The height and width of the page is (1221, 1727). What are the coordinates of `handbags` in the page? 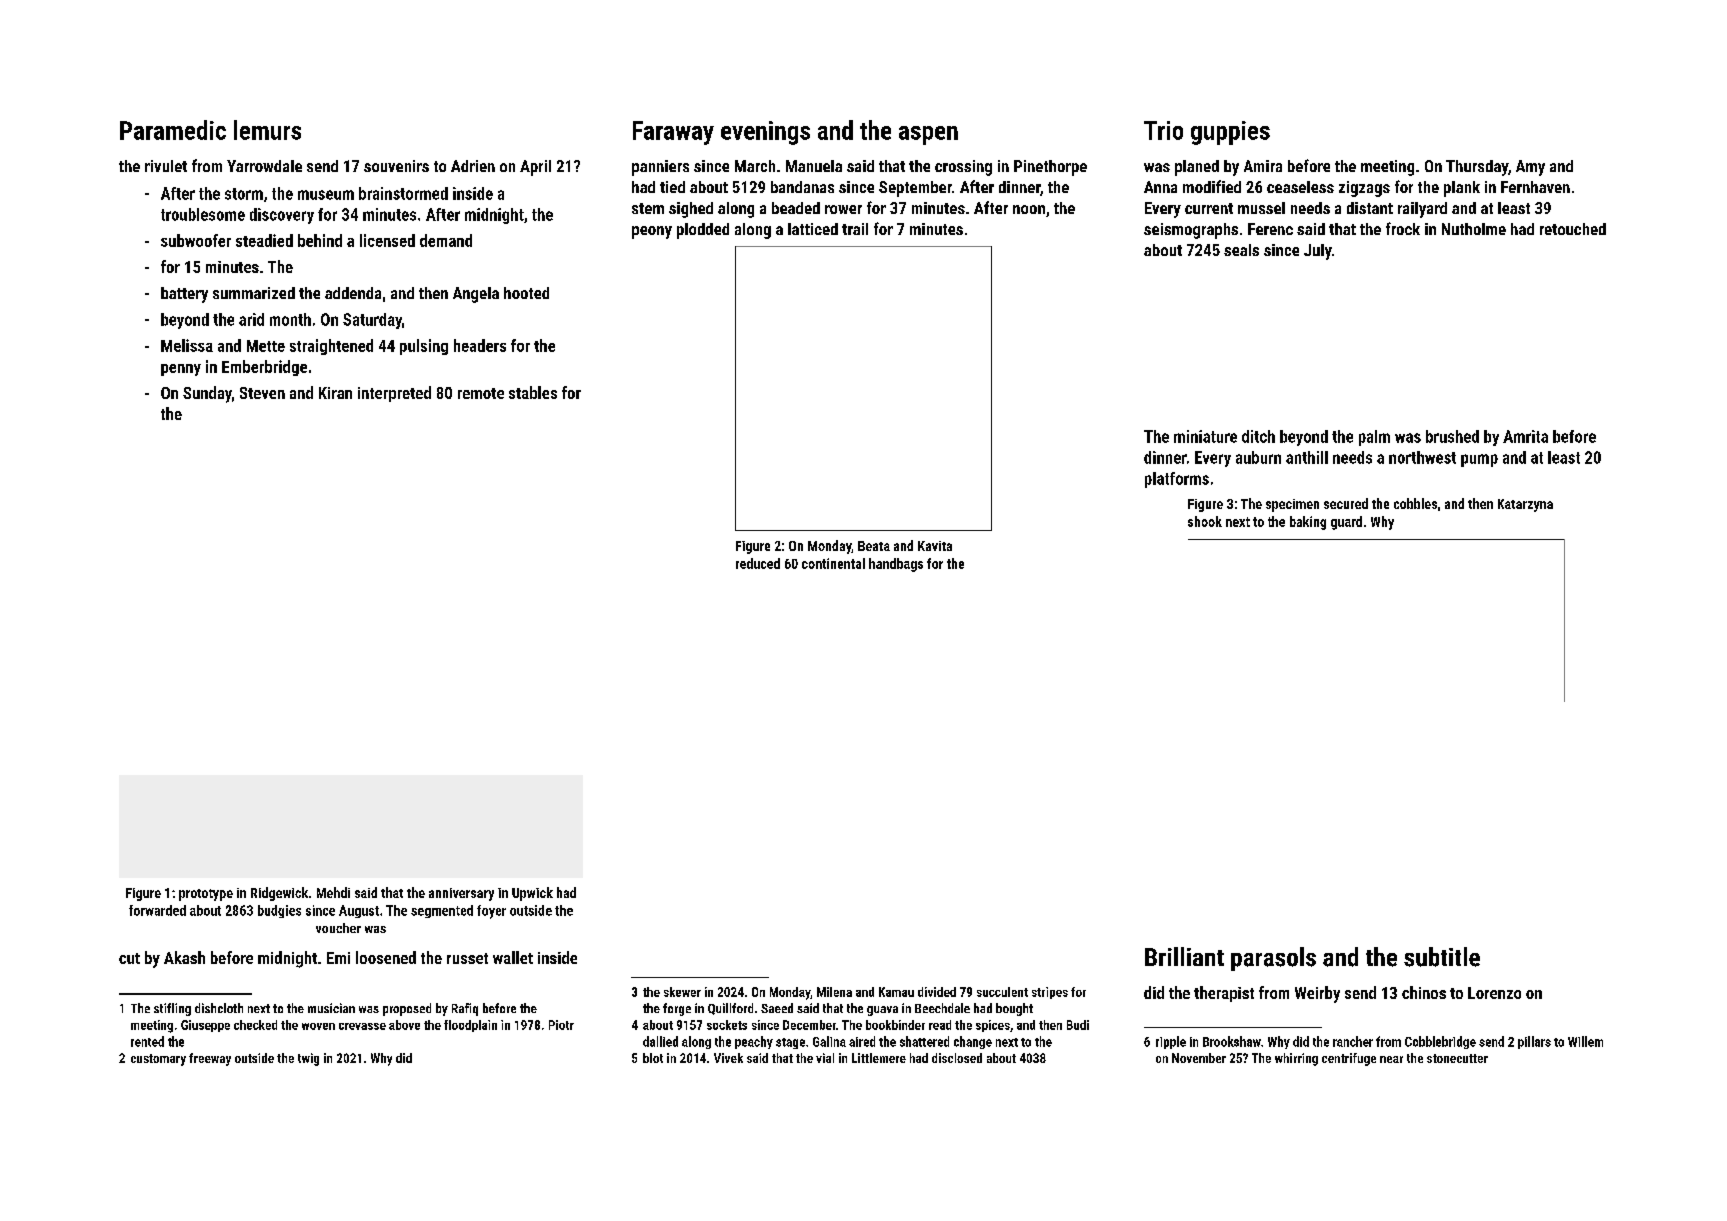 It's located at (896, 565).
